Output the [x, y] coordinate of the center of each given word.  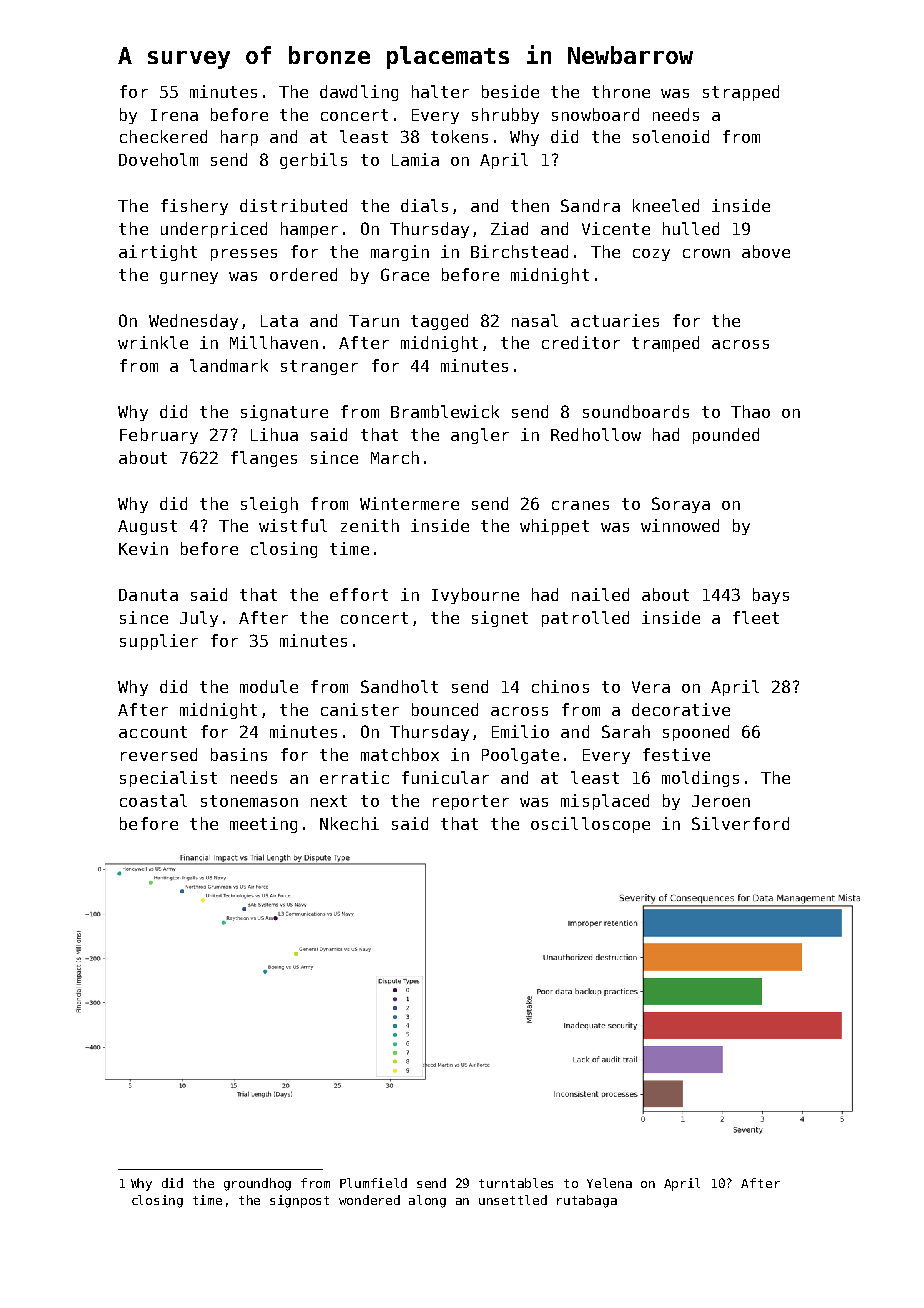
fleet [756, 617]
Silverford [740, 823]
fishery [194, 207]
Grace [405, 274]
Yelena [609, 1183]
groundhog [257, 1184]
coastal [153, 800]
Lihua [274, 434]
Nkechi [349, 823]
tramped [665, 344]
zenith [370, 525]
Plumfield [373, 1183]
